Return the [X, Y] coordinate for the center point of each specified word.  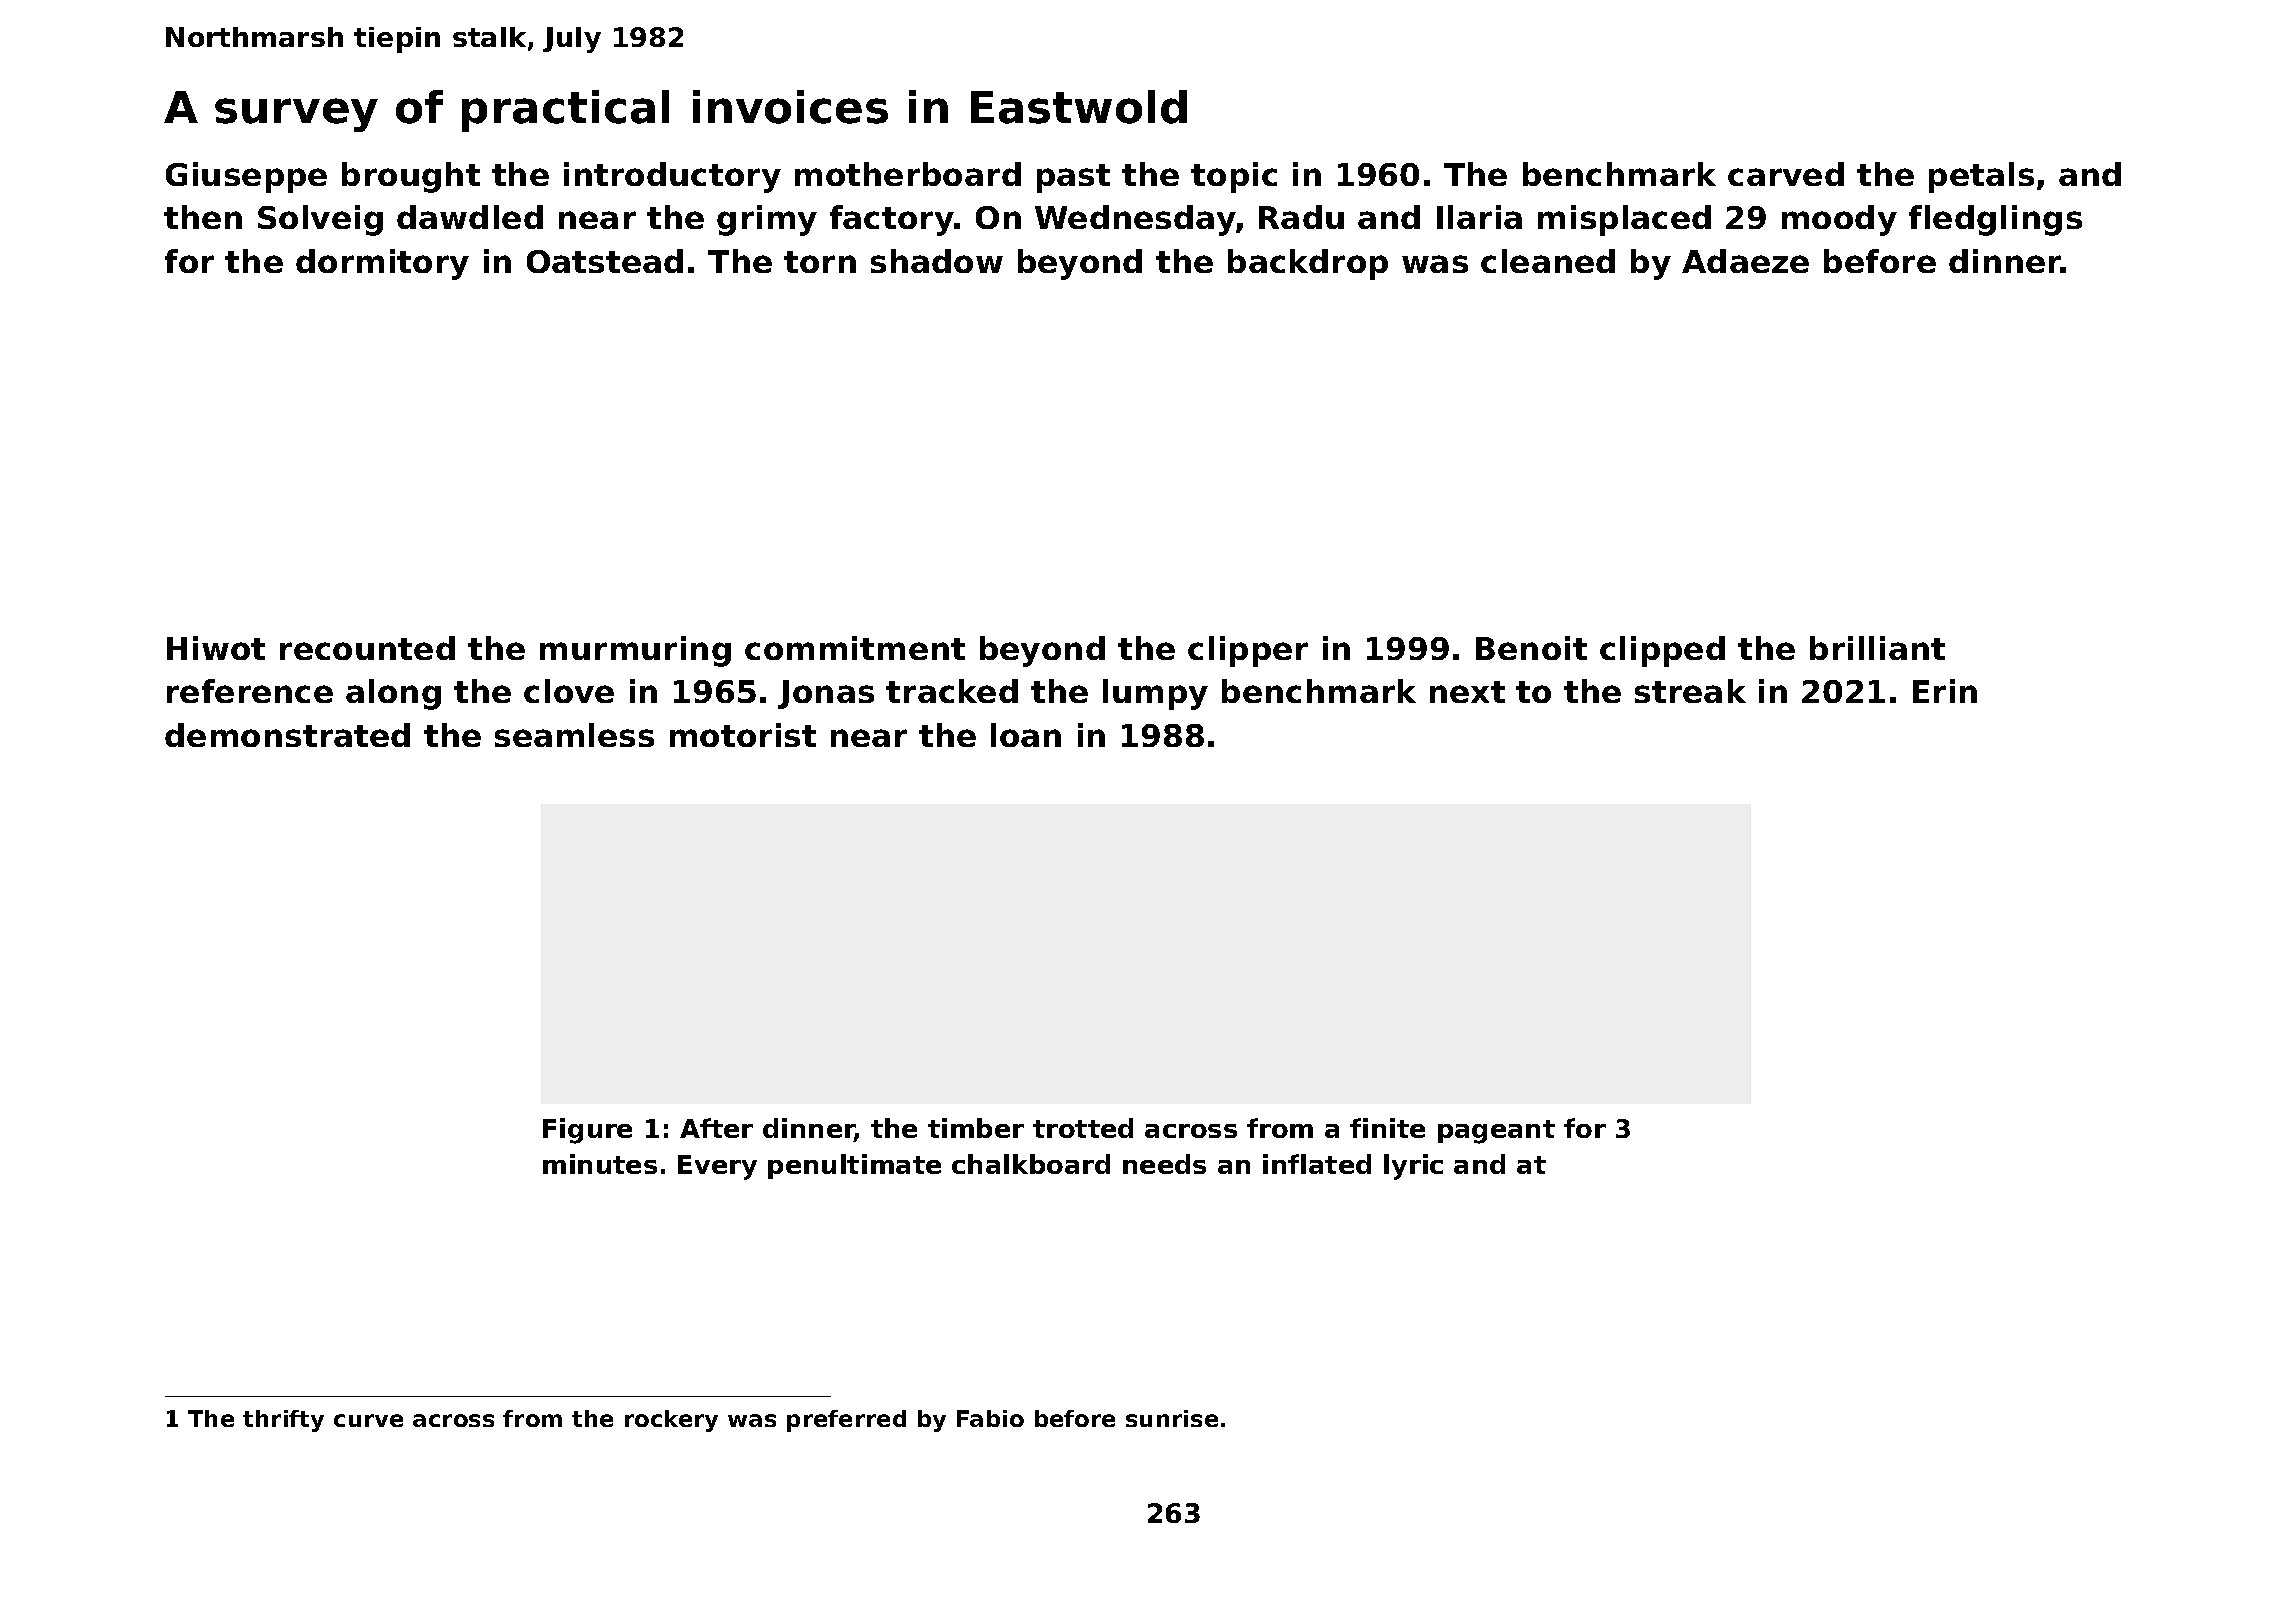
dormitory [382, 264]
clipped [1662, 651]
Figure [587, 1131]
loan [1026, 735]
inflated [1317, 1164]
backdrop [1308, 264]
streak [1690, 691]
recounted [367, 648]
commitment [855, 648]
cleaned [1548, 261]
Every [717, 1167]
